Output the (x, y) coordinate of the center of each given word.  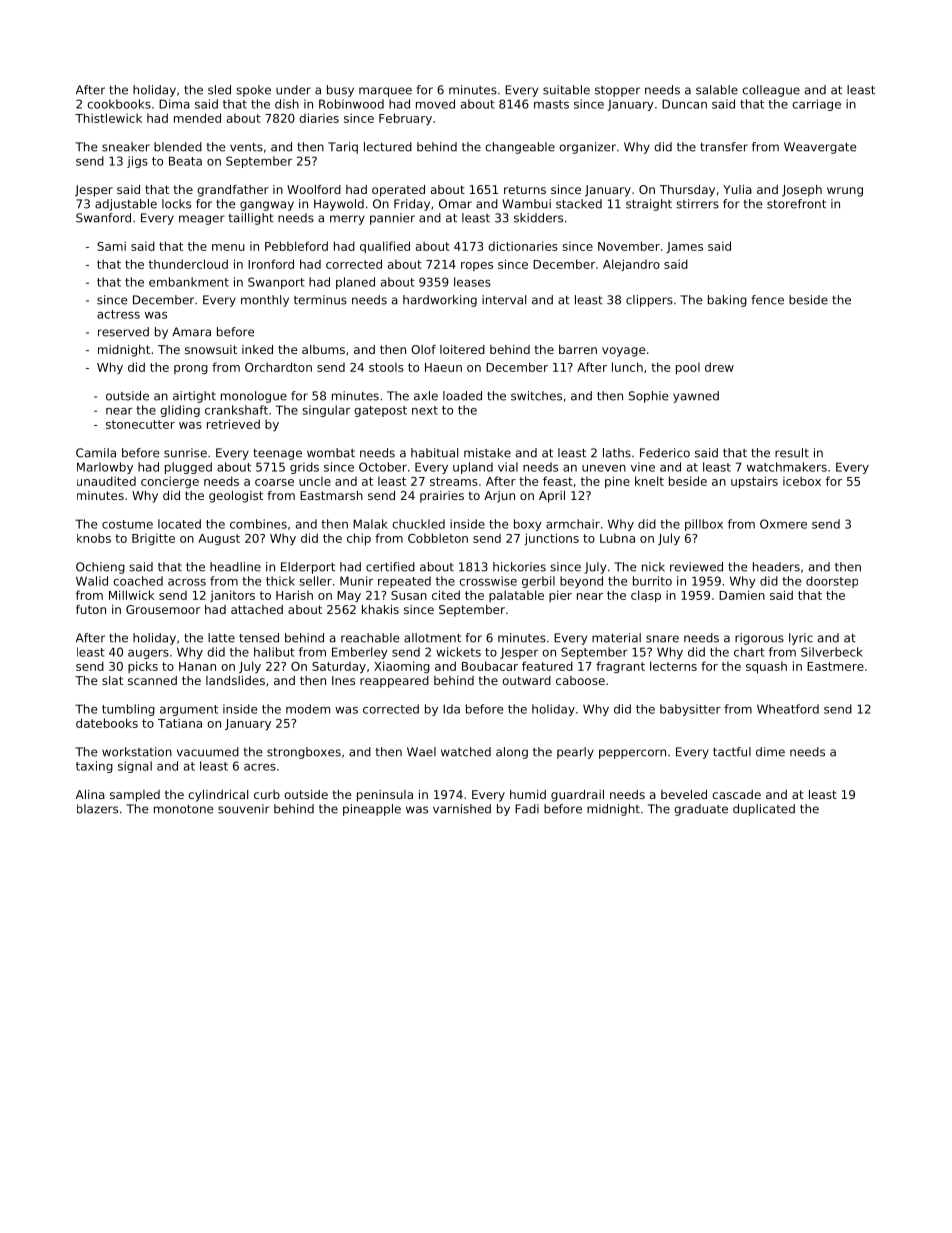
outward (526, 680)
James (684, 247)
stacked (579, 204)
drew (719, 367)
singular (326, 411)
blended (178, 147)
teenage (277, 454)
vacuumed (208, 752)
